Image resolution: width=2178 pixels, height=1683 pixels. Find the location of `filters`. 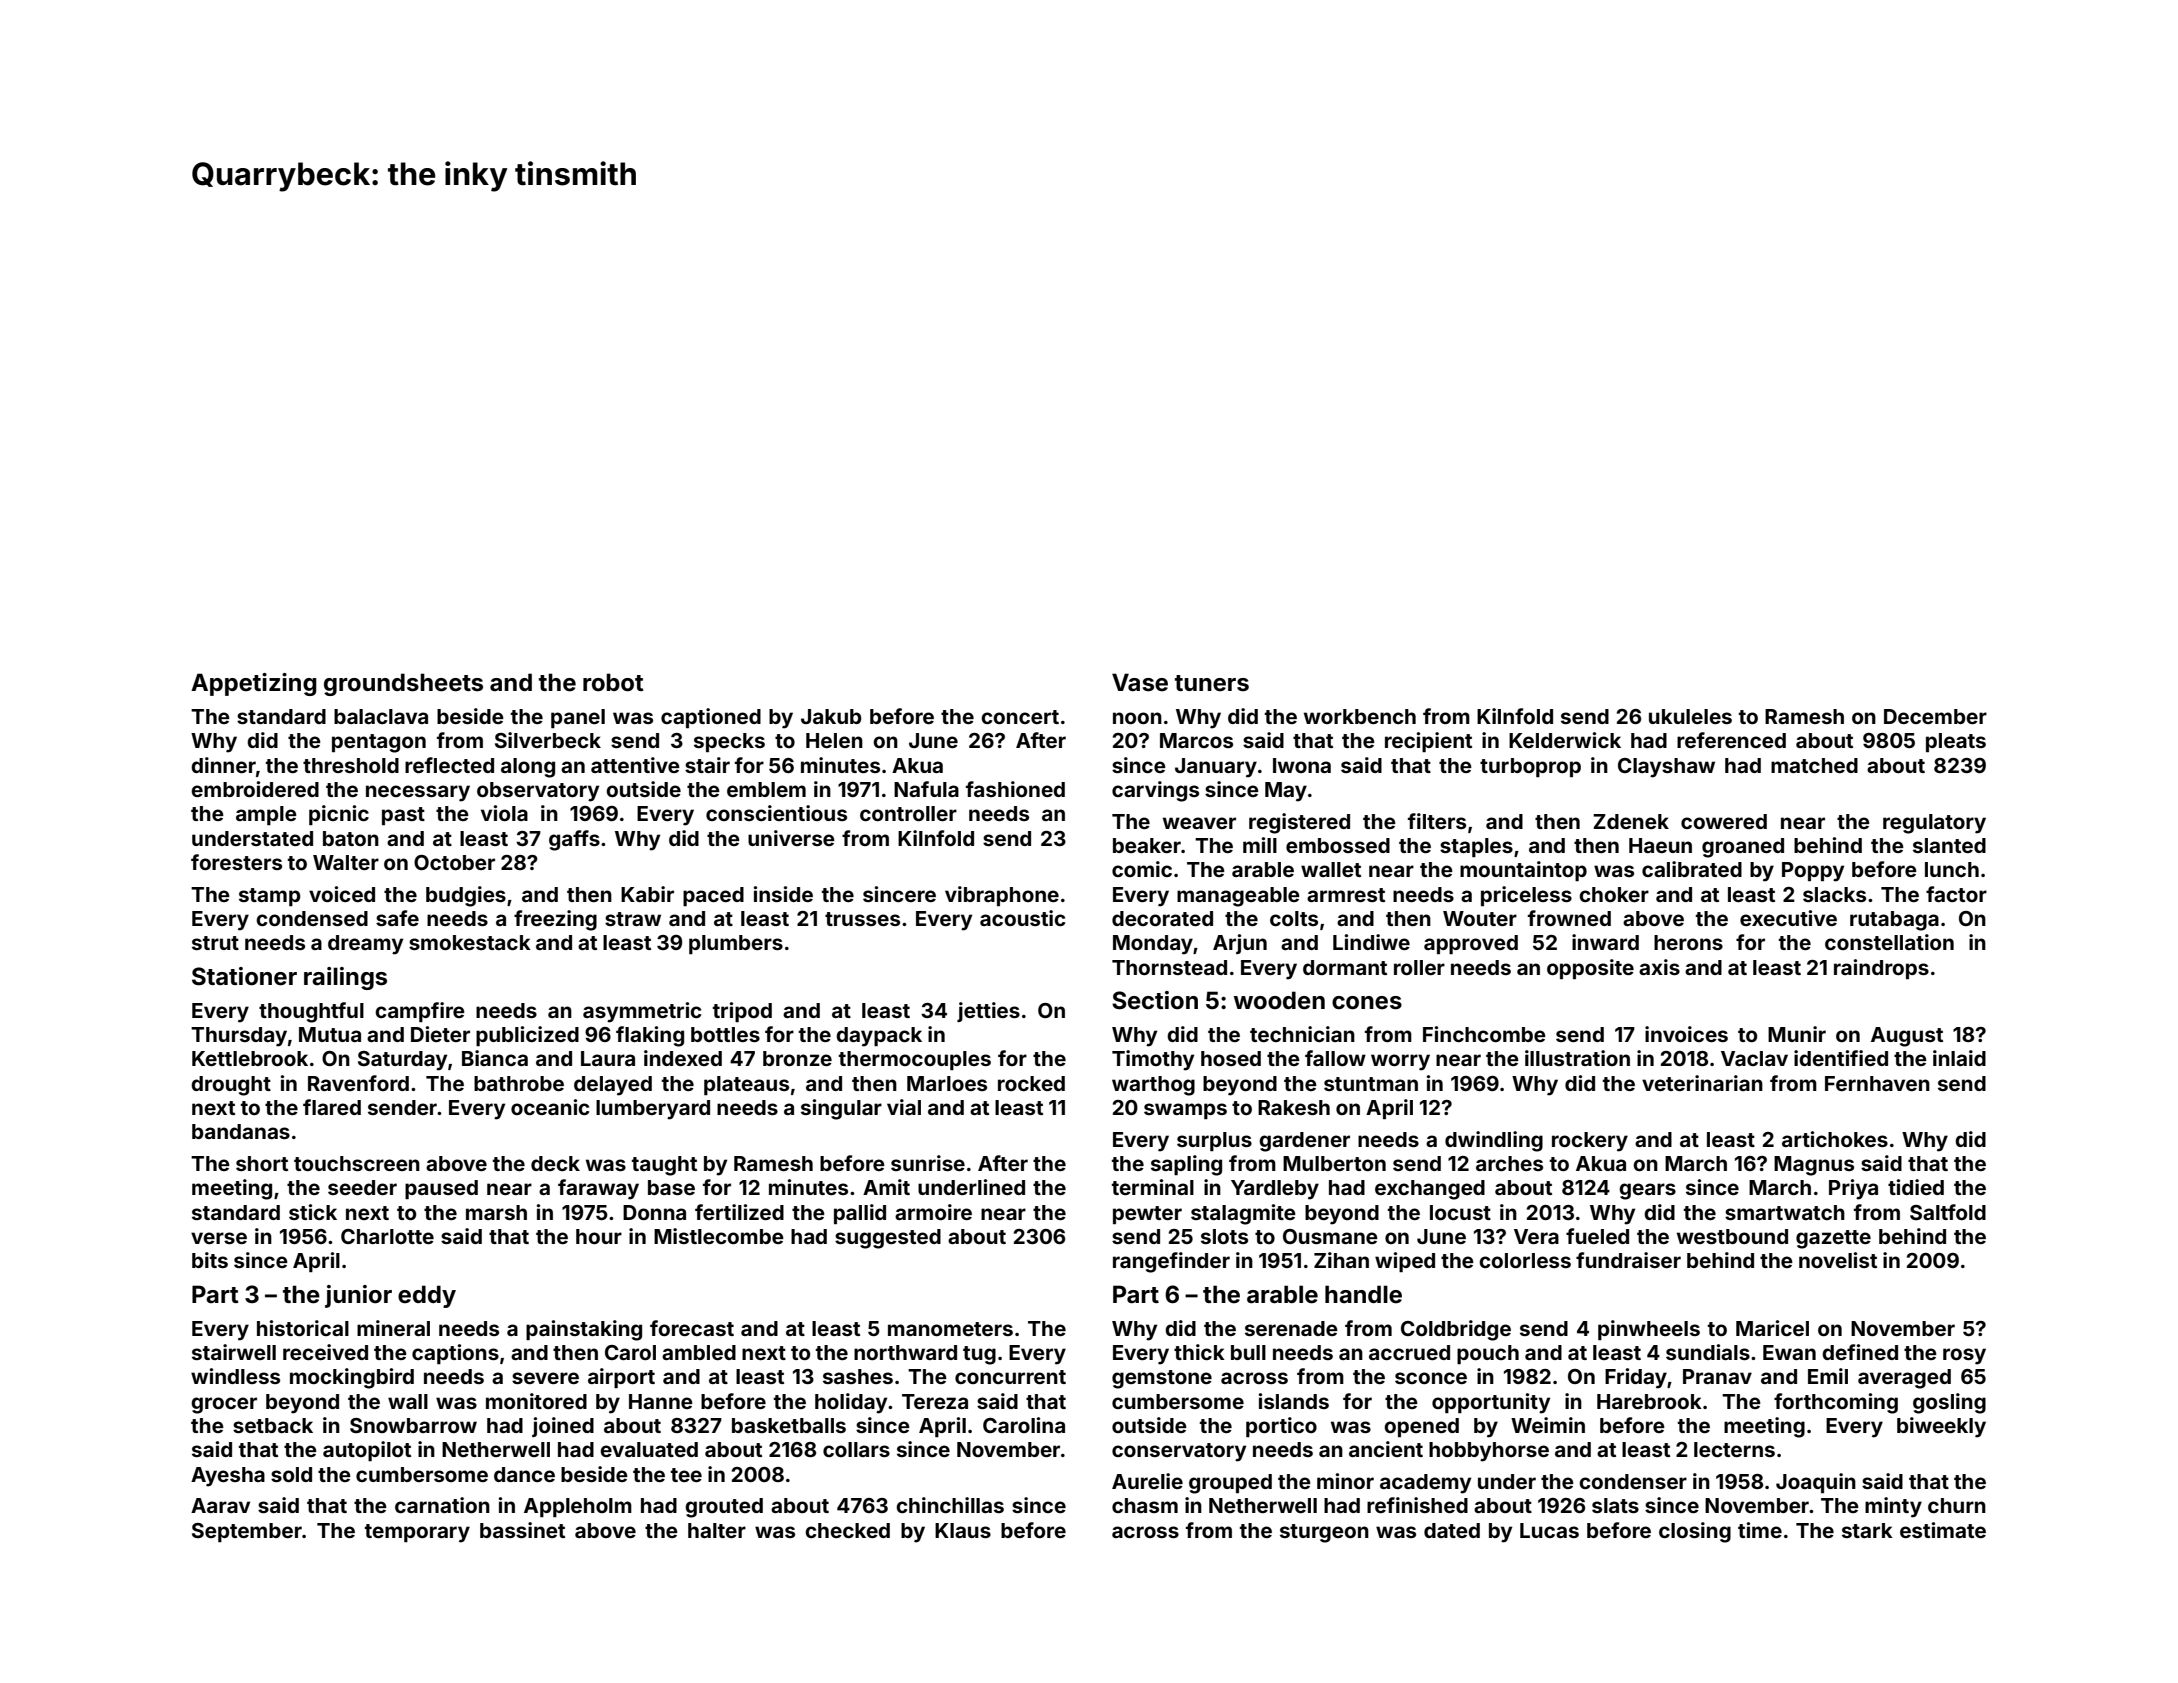

filters is located at coordinates (1437, 821).
